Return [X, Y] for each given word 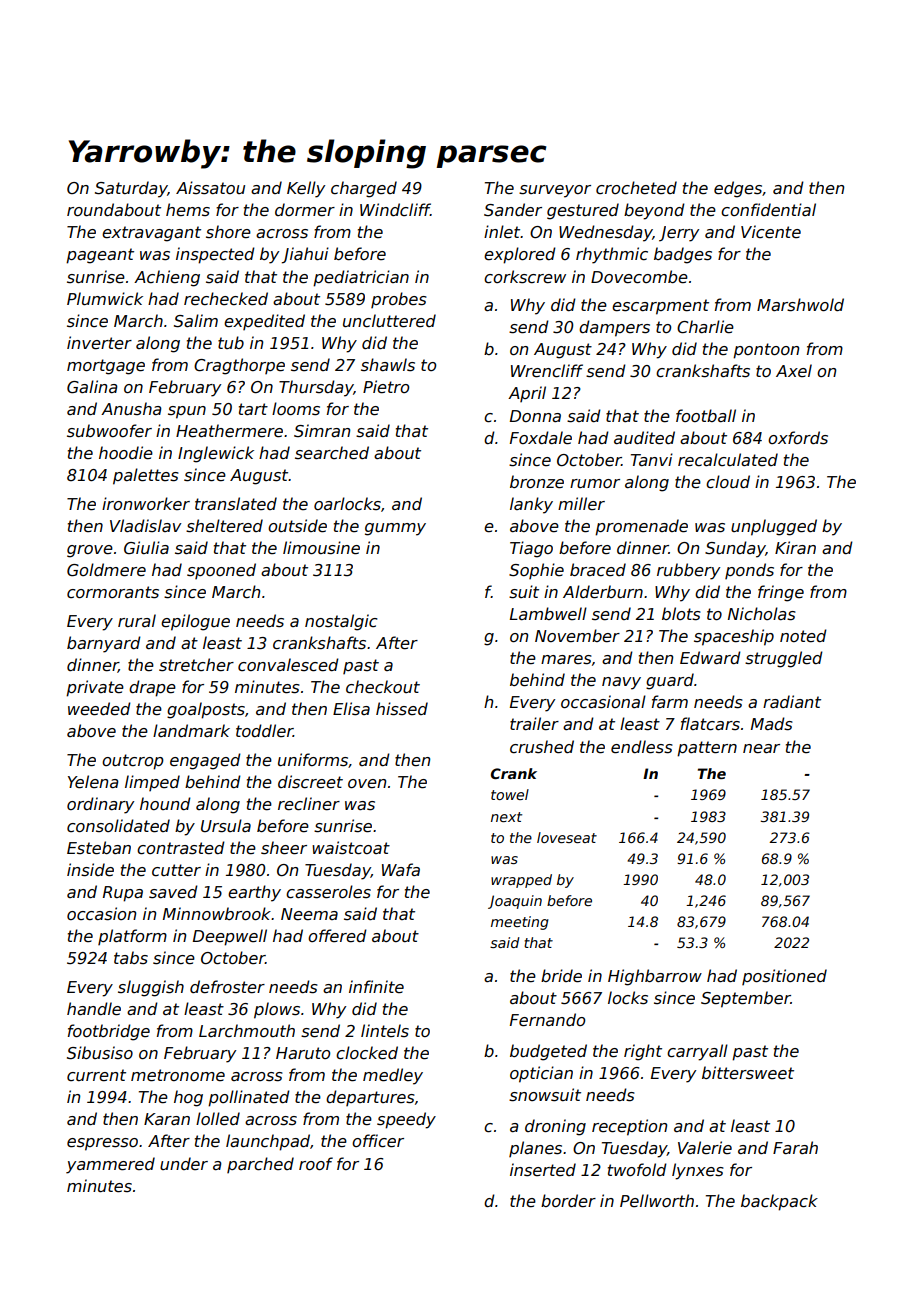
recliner [309, 804]
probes [399, 300]
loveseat [567, 837]
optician [541, 1074]
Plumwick [105, 298]
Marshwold [800, 305]
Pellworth [657, 1200]
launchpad [268, 1142]
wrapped [521, 881]
